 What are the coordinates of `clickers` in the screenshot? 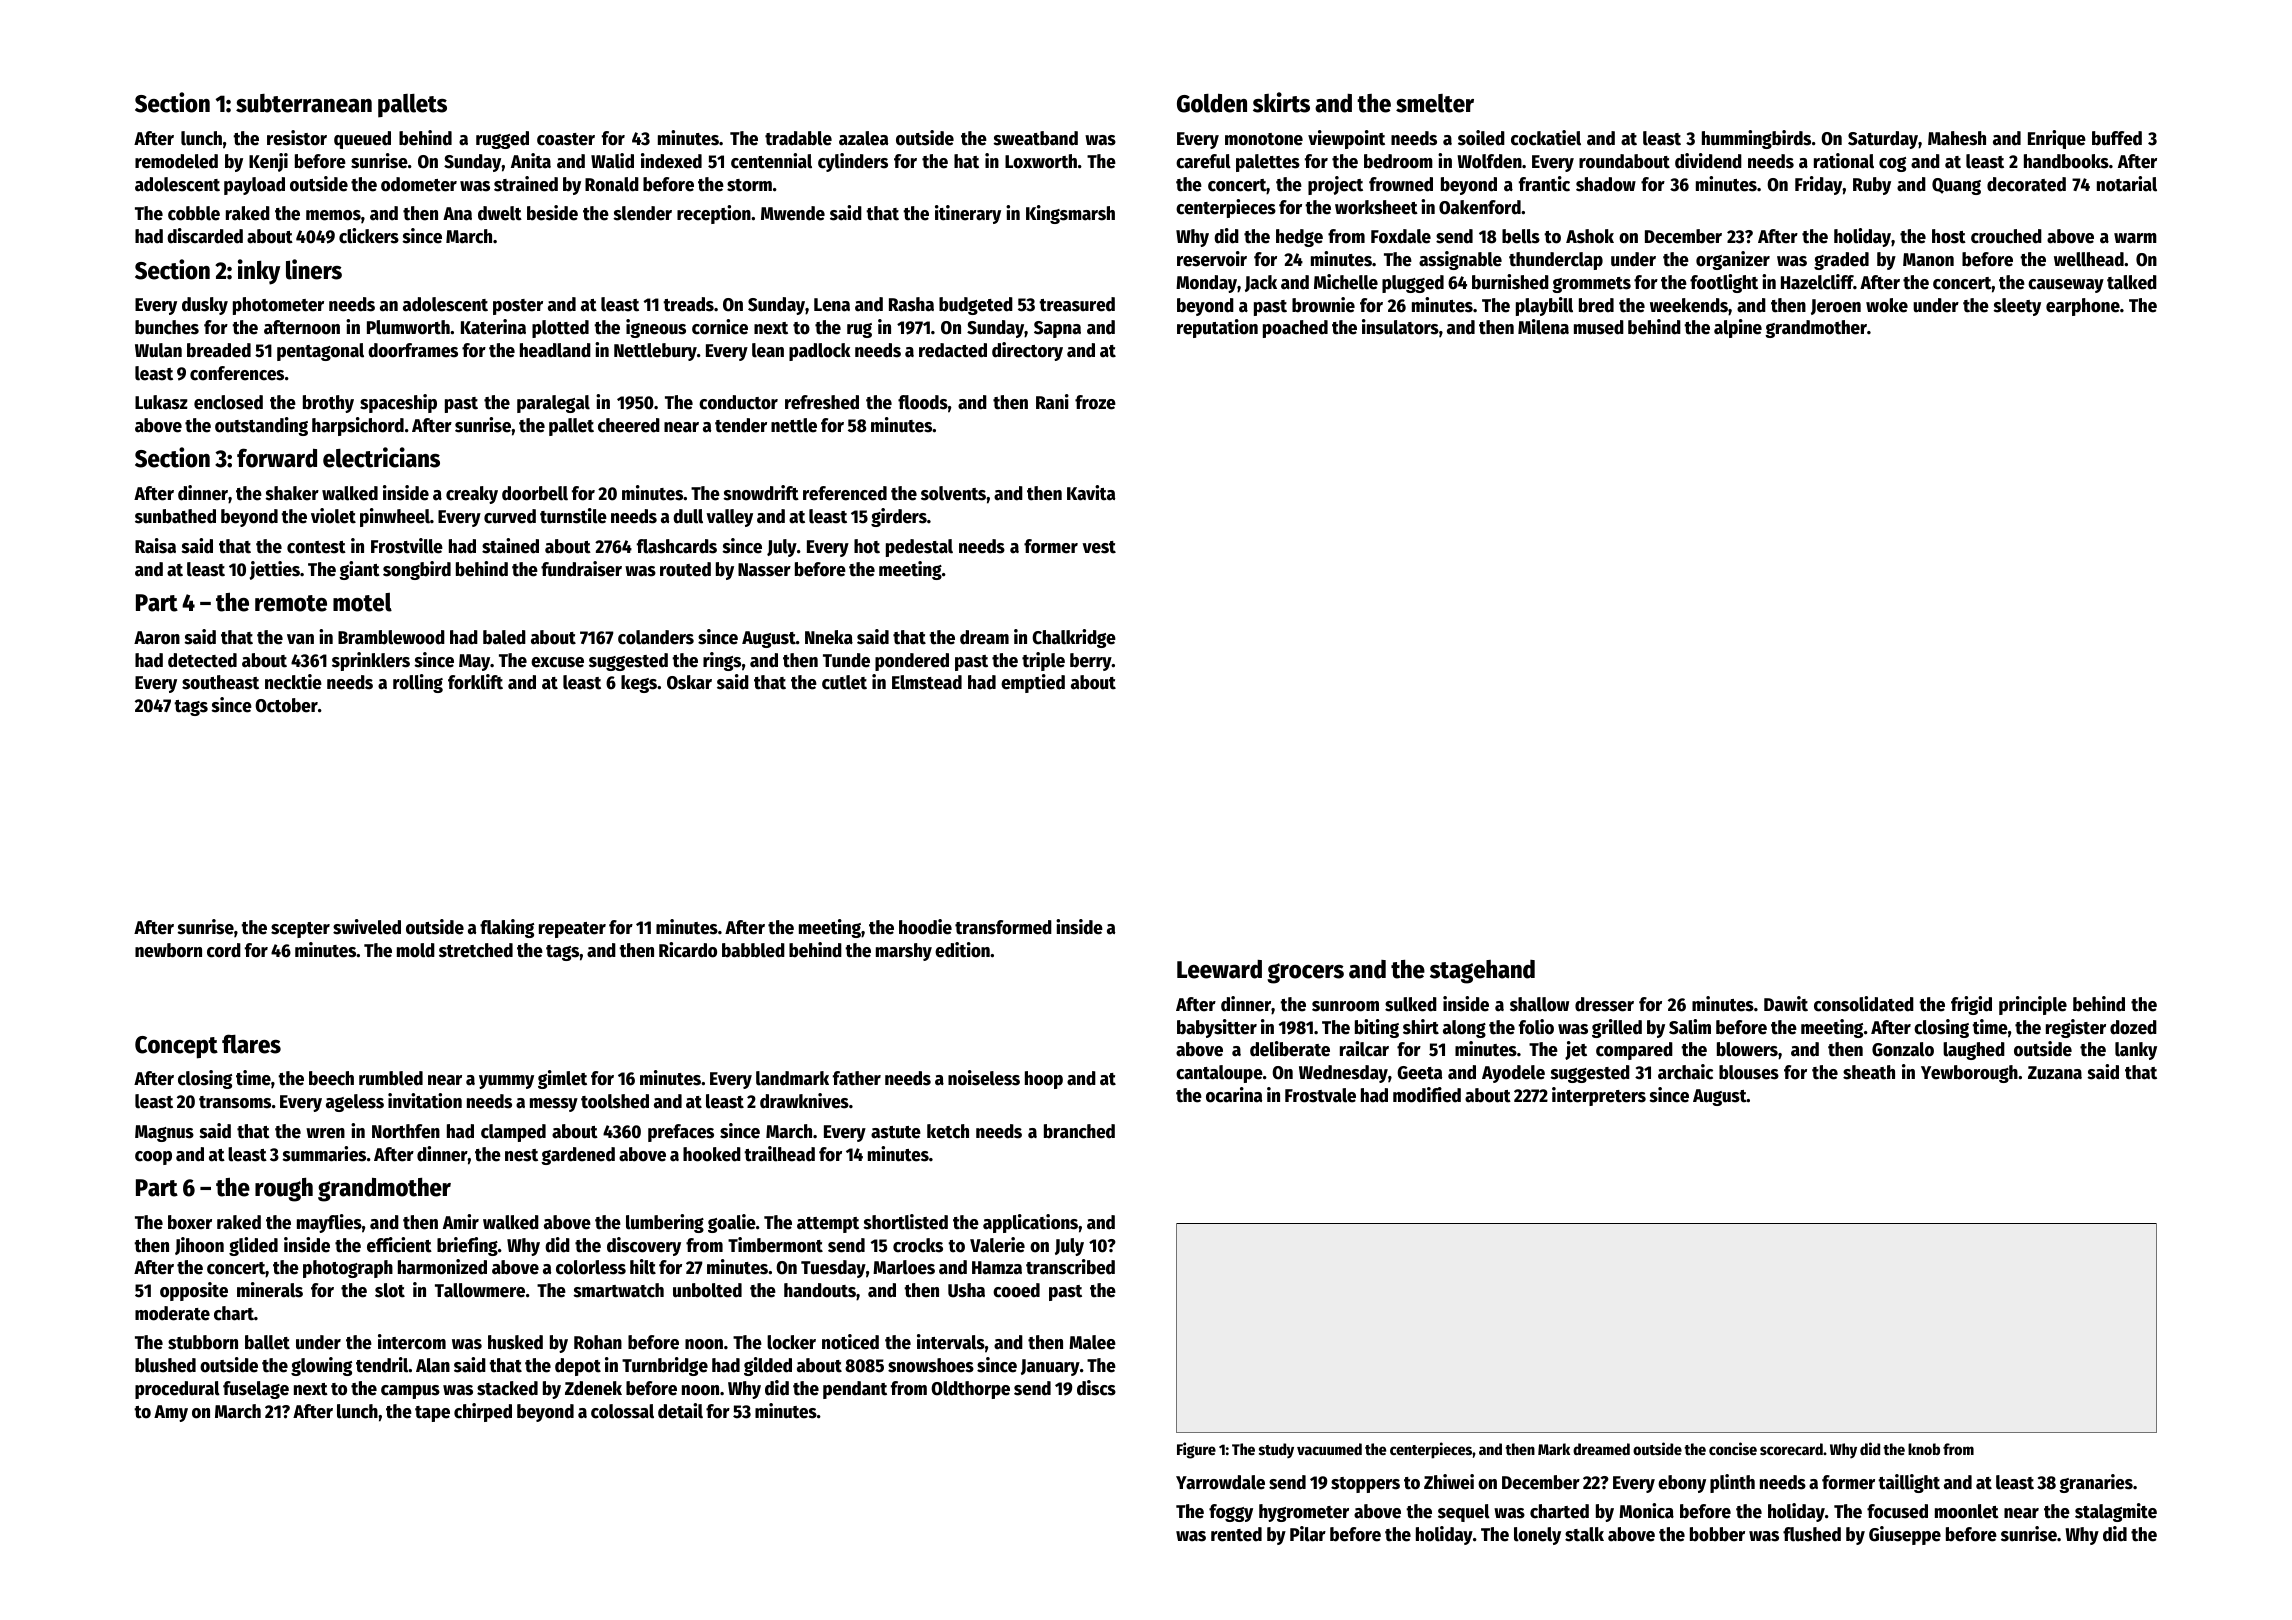 It's located at (369, 236).
